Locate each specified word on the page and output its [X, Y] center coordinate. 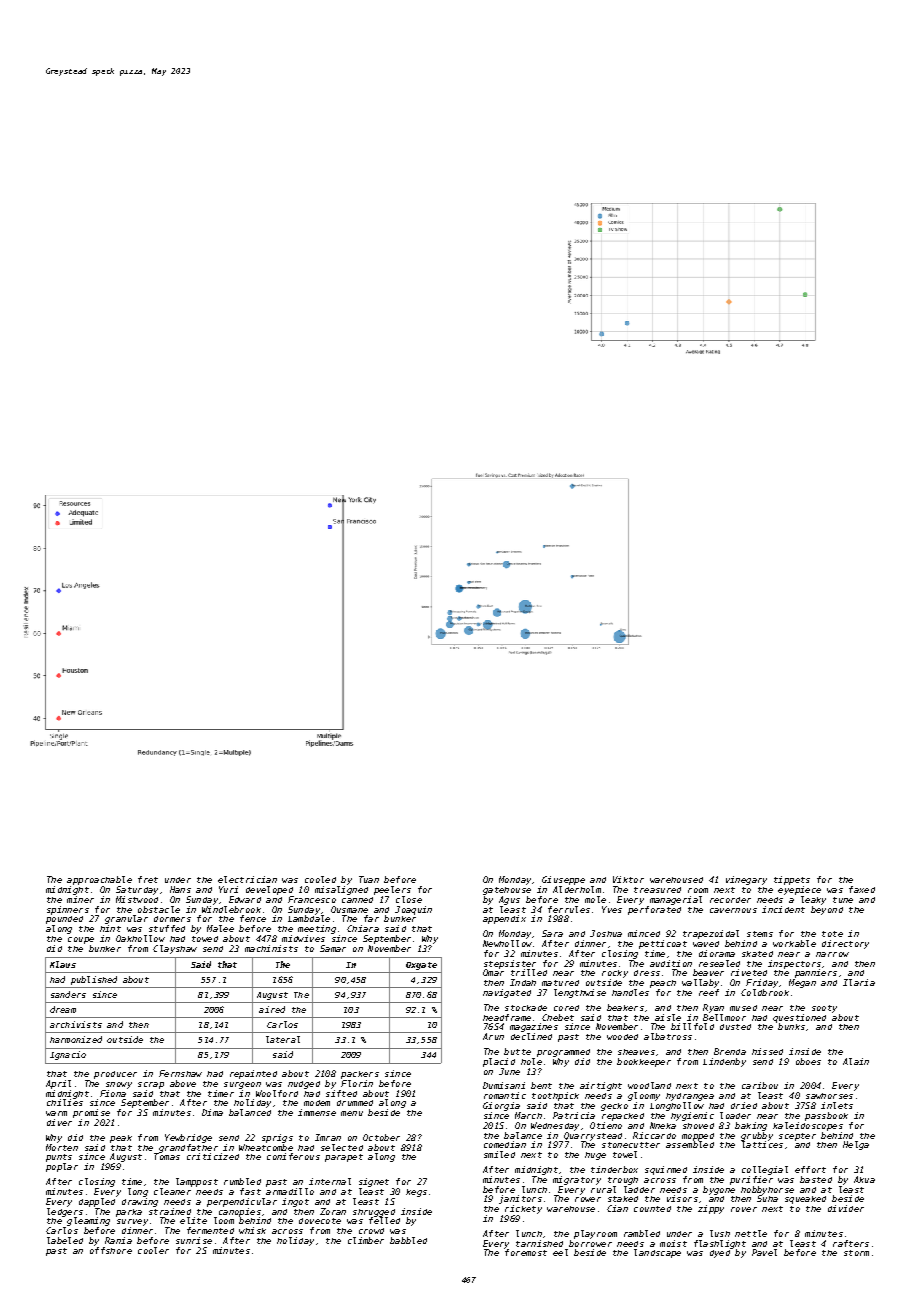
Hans [180, 889]
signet [374, 1182]
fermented [210, 1230]
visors [682, 1198]
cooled [320, 879]
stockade [526, 1008]
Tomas [167, 1156]
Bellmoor [724, 1017]
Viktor [628, 879]
